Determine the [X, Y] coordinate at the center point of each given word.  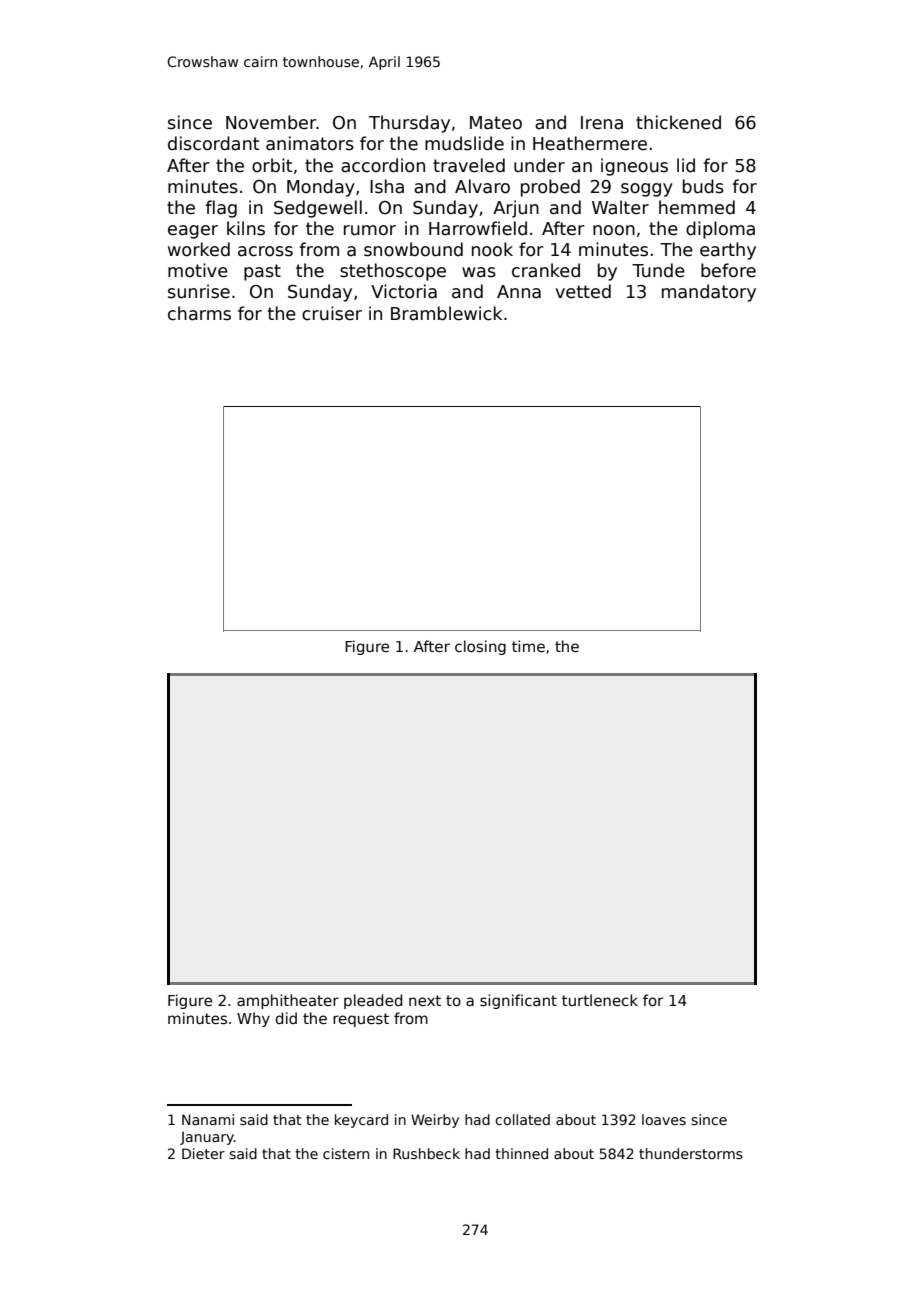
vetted [583, 291]
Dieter [203, 1153]
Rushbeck [426, 1153]
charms [199, 313]
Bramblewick [446, 313]
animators [310, 143]
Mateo [496, 123]
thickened [678, 122]
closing [480, 647]
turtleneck [600, 1000]
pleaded [373, 1001]
